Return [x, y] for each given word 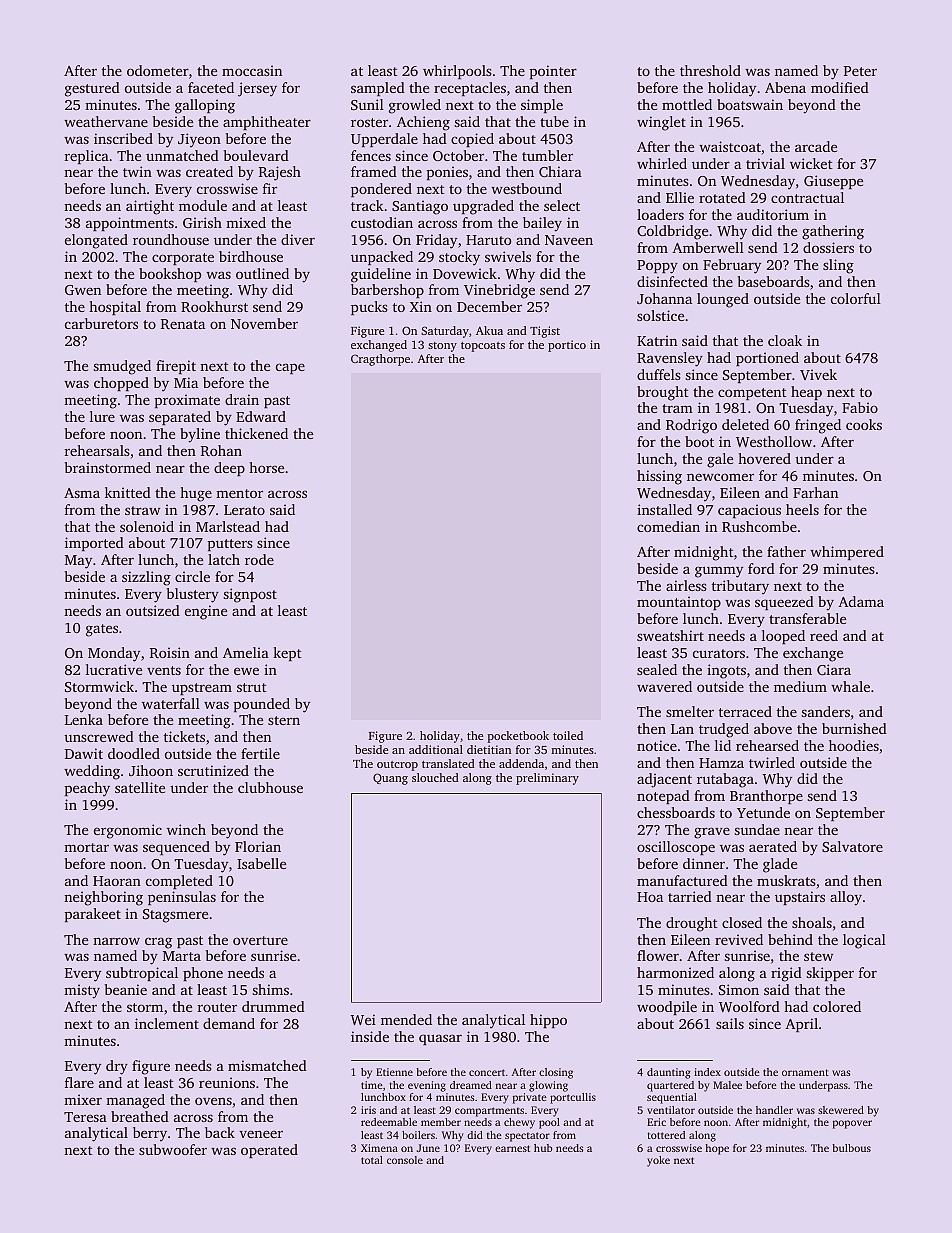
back [220, 1132]
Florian [258, 846]
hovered [764, 458]
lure [102, 416]
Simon [739, 989]
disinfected [672, 281]
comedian [668, 526]
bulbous [851, 1148]
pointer [553, 72]
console [405, 1160]
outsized [153, 610]
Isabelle [261, 863]
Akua [489, 330]
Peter [860, 71]
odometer [158, 70]
